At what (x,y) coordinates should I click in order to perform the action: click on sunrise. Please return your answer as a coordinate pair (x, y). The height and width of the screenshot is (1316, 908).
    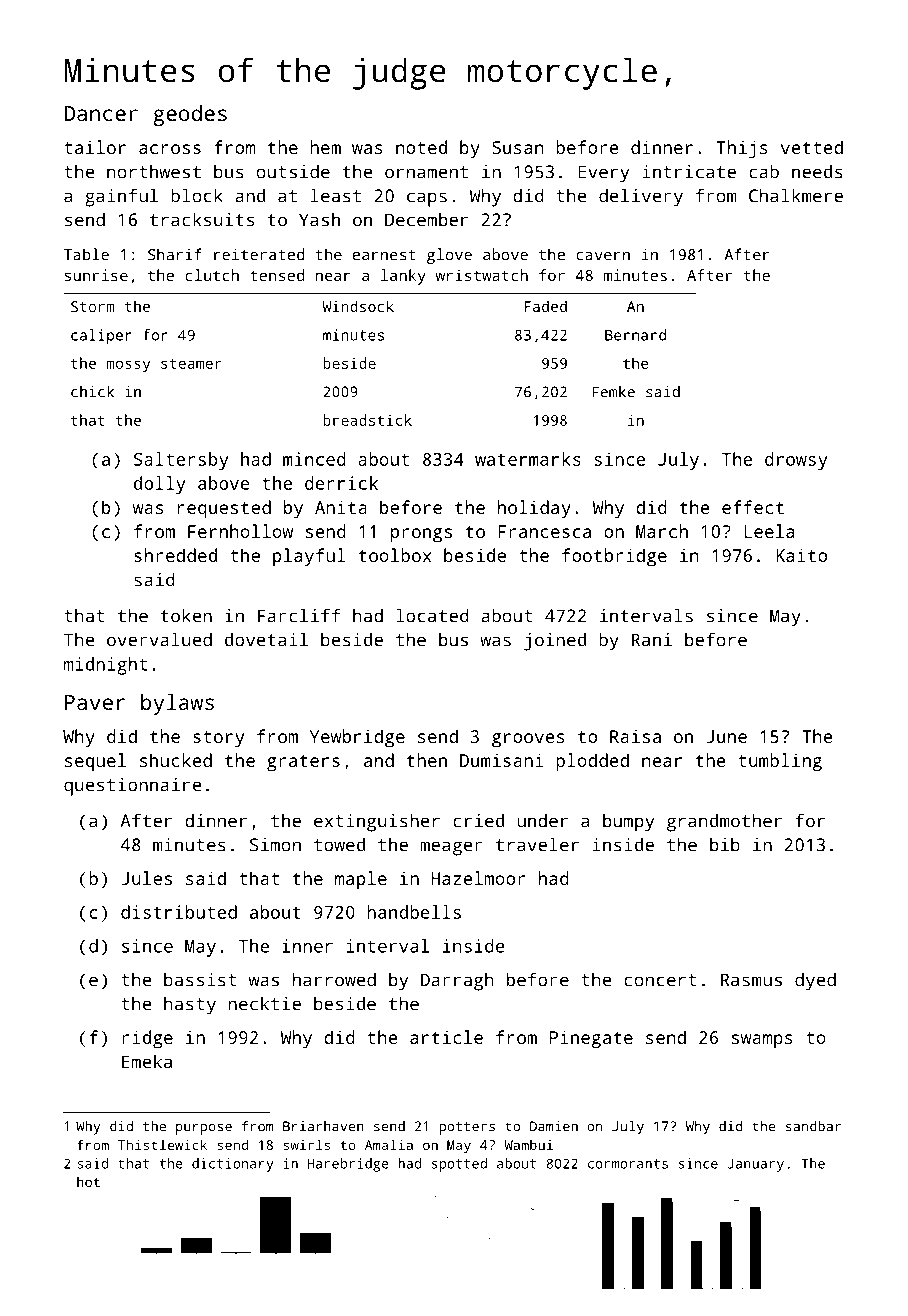
    Looking at the image, I should click on (96, 275).
